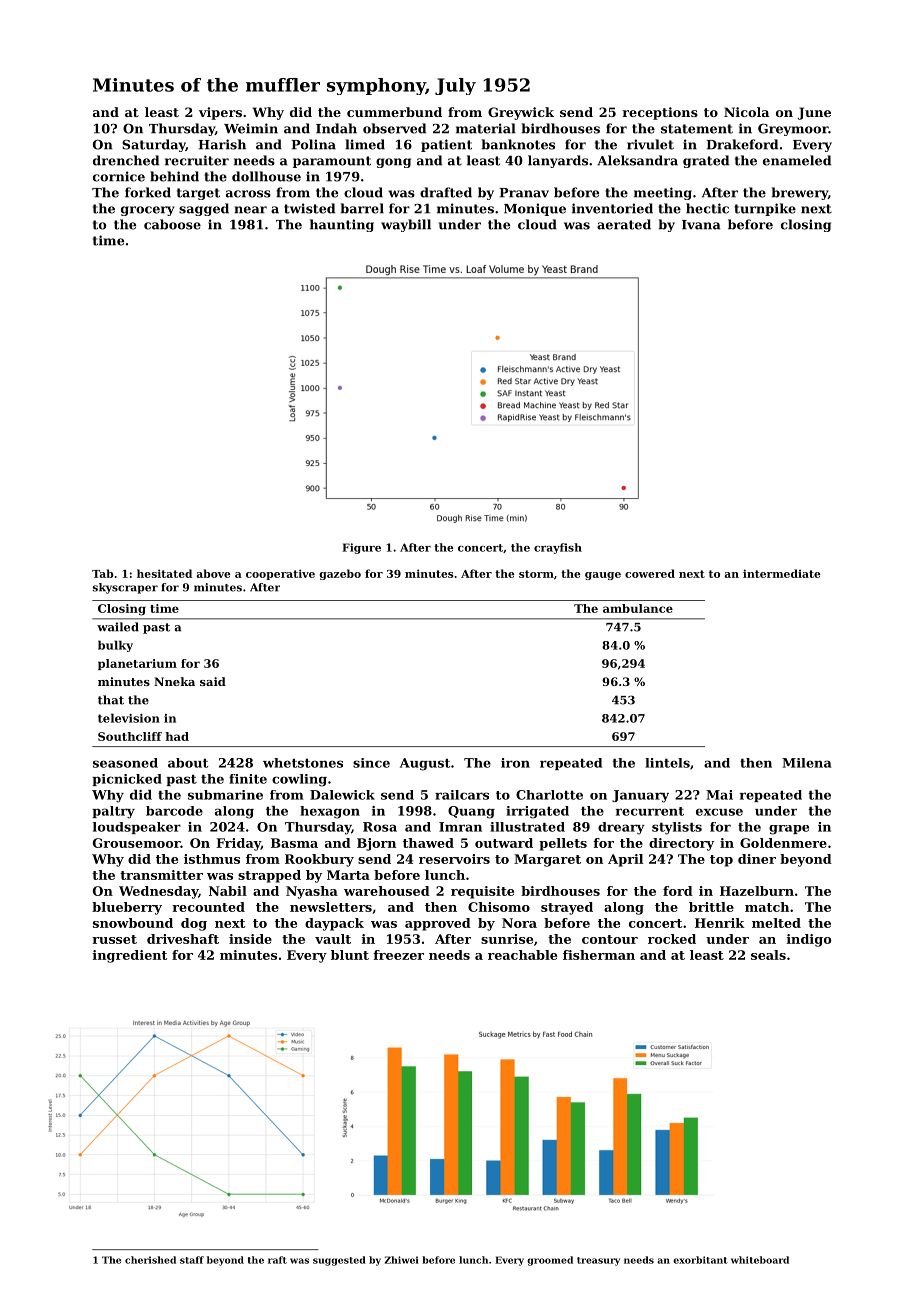 This screenshot has height=1308, width=924. Describe the element at coordinates (746, 112) in the screenshot. I see `Nicola` at that location.
